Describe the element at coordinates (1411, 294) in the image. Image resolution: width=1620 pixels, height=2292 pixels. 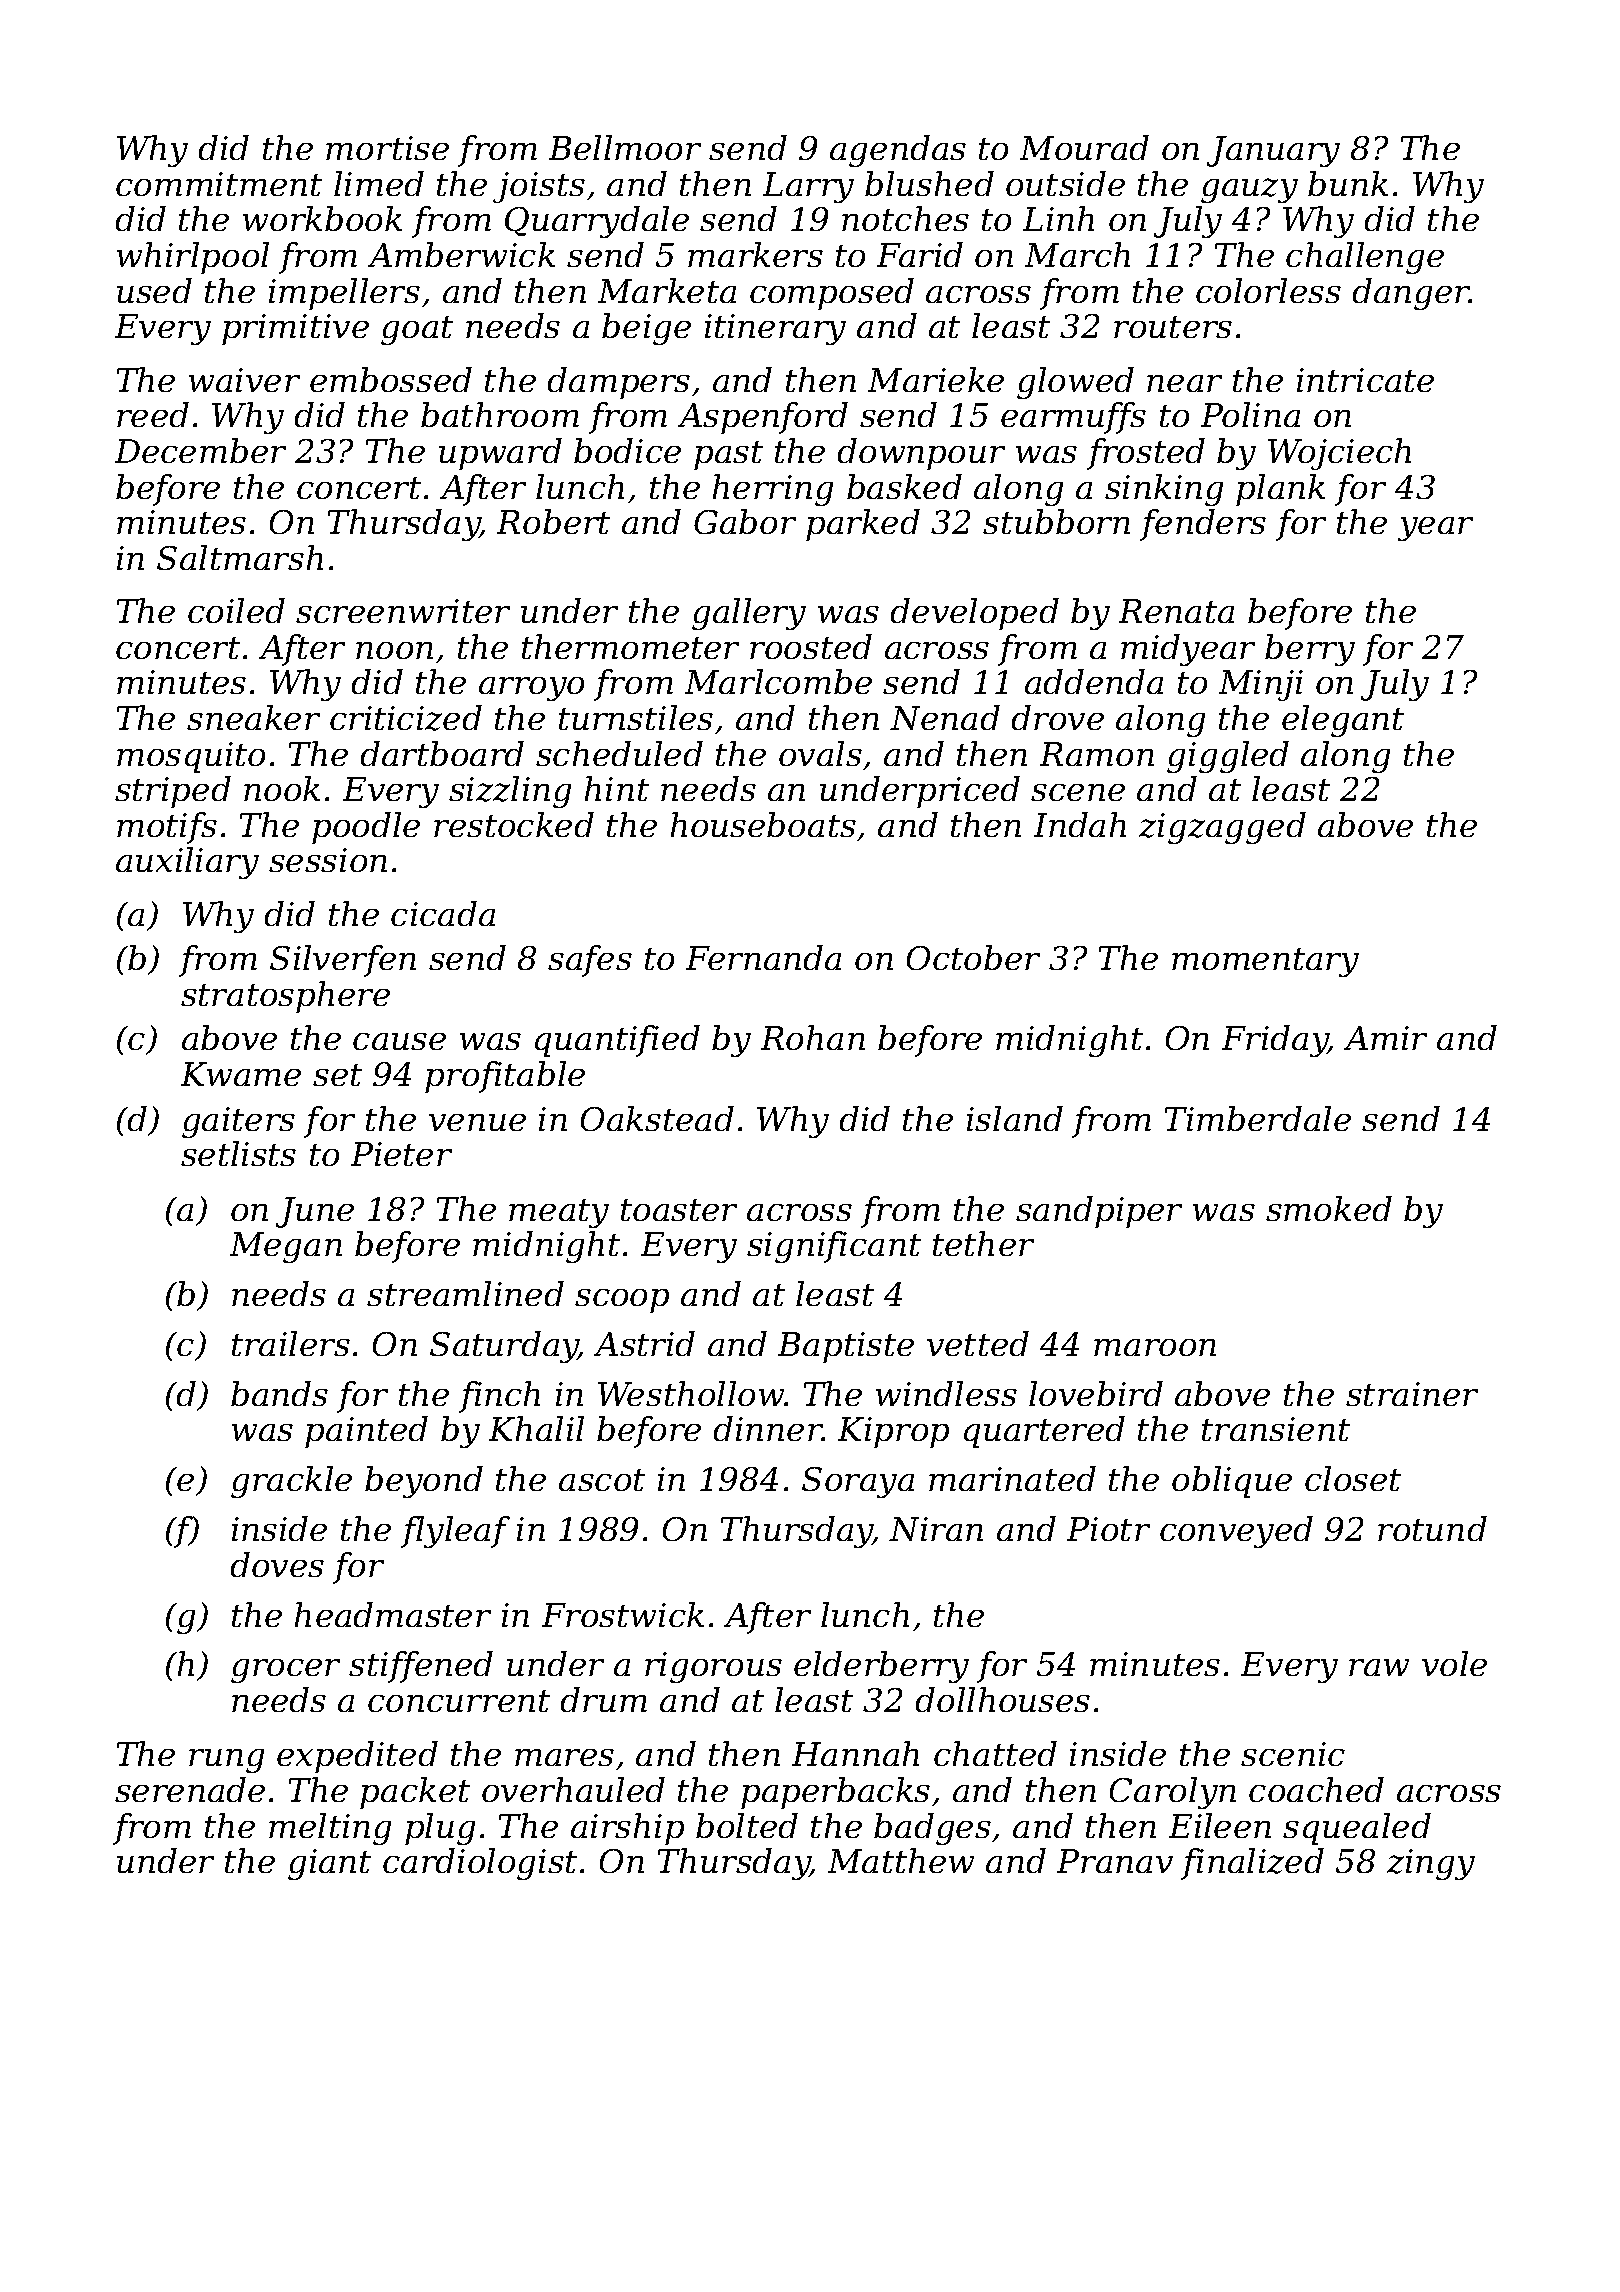
I see `danger` at that location.
